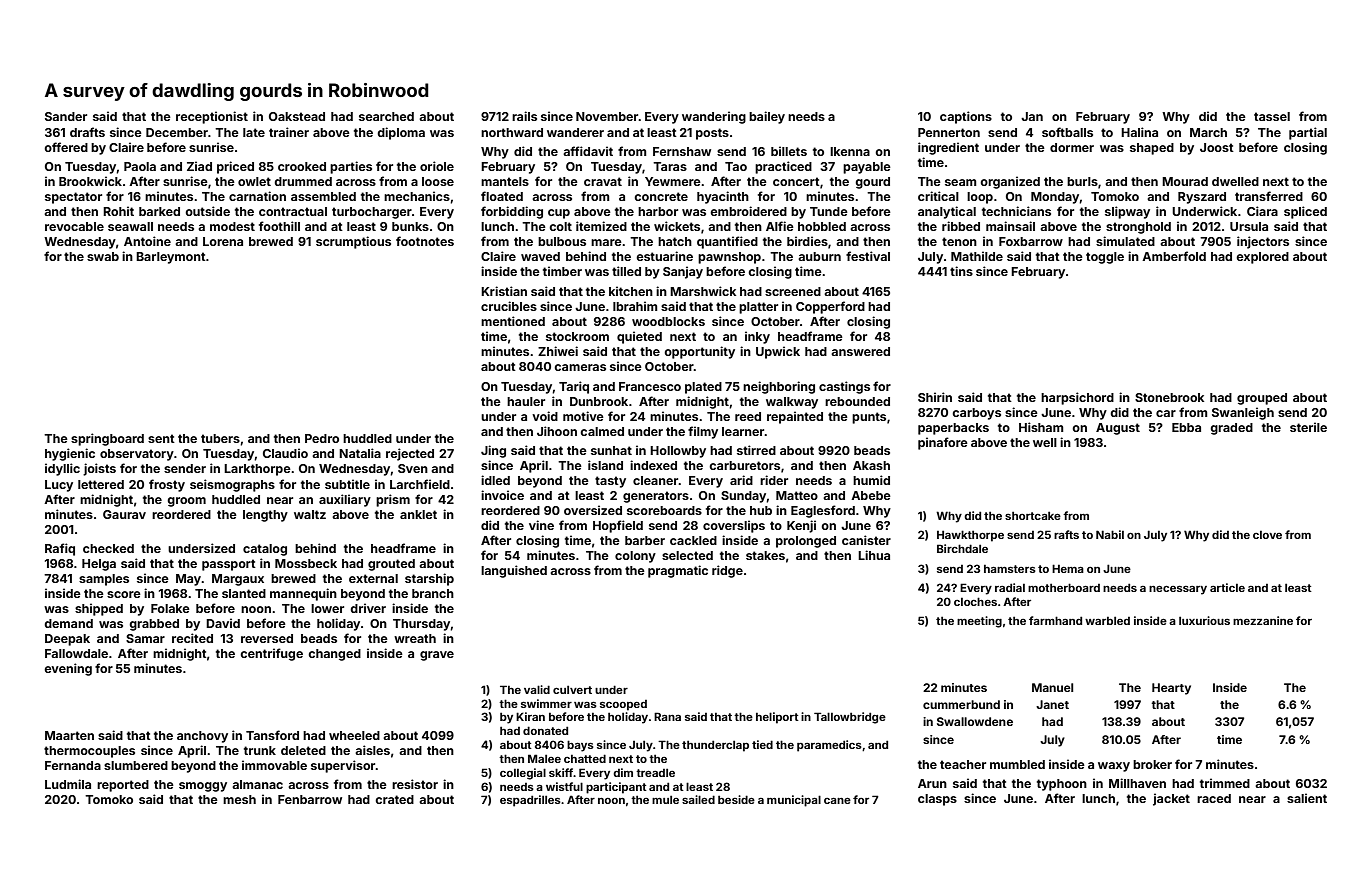  What do you see at coordinates (66, 147) in the page?
I see `offered` at bounding box center [66, 147].
